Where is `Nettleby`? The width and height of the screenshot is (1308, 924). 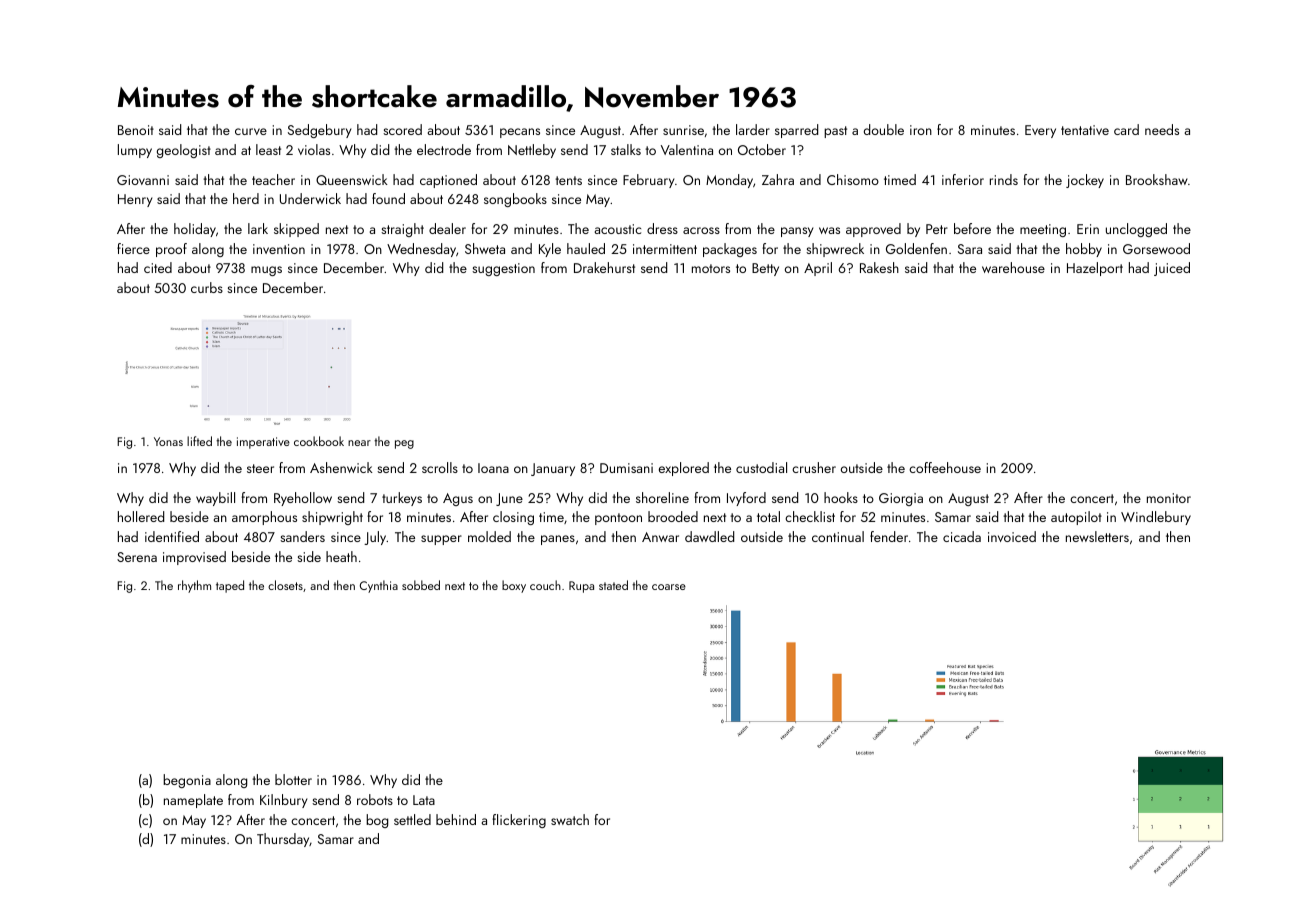 Nettleby is located at coordinates (532, 151).
